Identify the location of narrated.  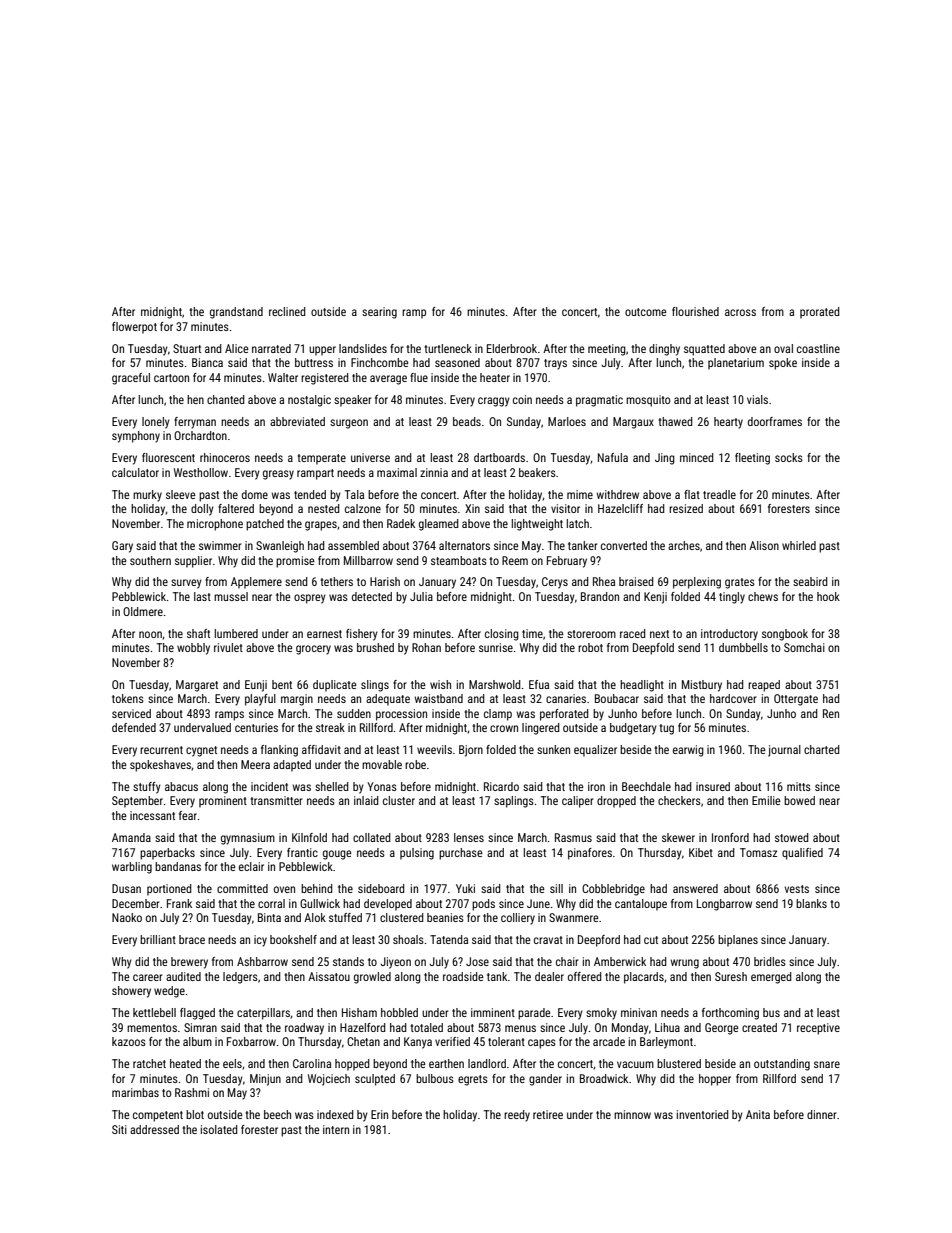
(271, 348).
